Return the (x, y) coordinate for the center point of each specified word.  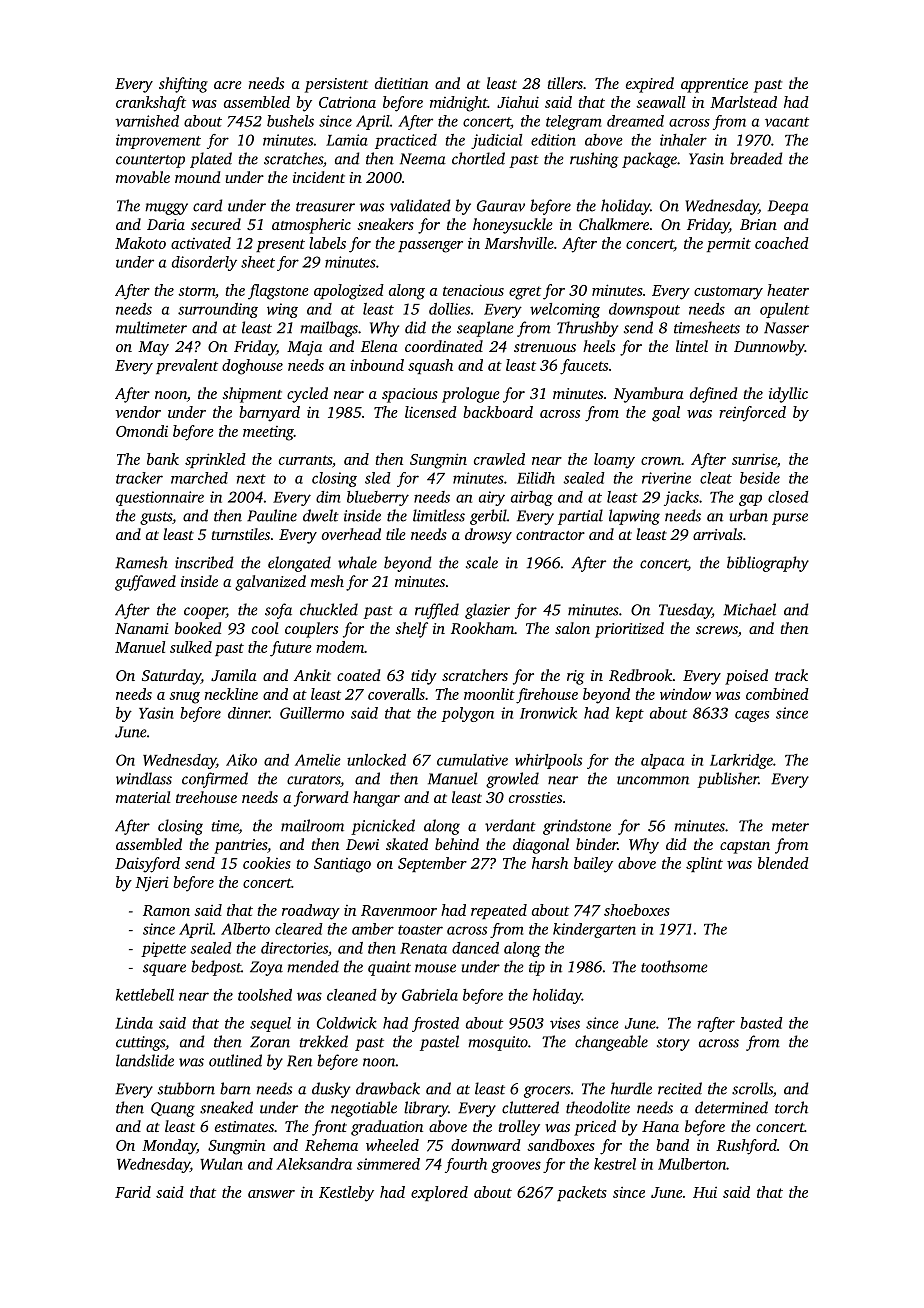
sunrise (754, 459)
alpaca (662, 761)
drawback (388, 1088)
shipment (252, 395)
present (280, 245)
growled (512, 780)
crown (661, 461)
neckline (231, 694)
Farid (133, 1192)
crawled (499, 459)
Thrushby (587, 329)
